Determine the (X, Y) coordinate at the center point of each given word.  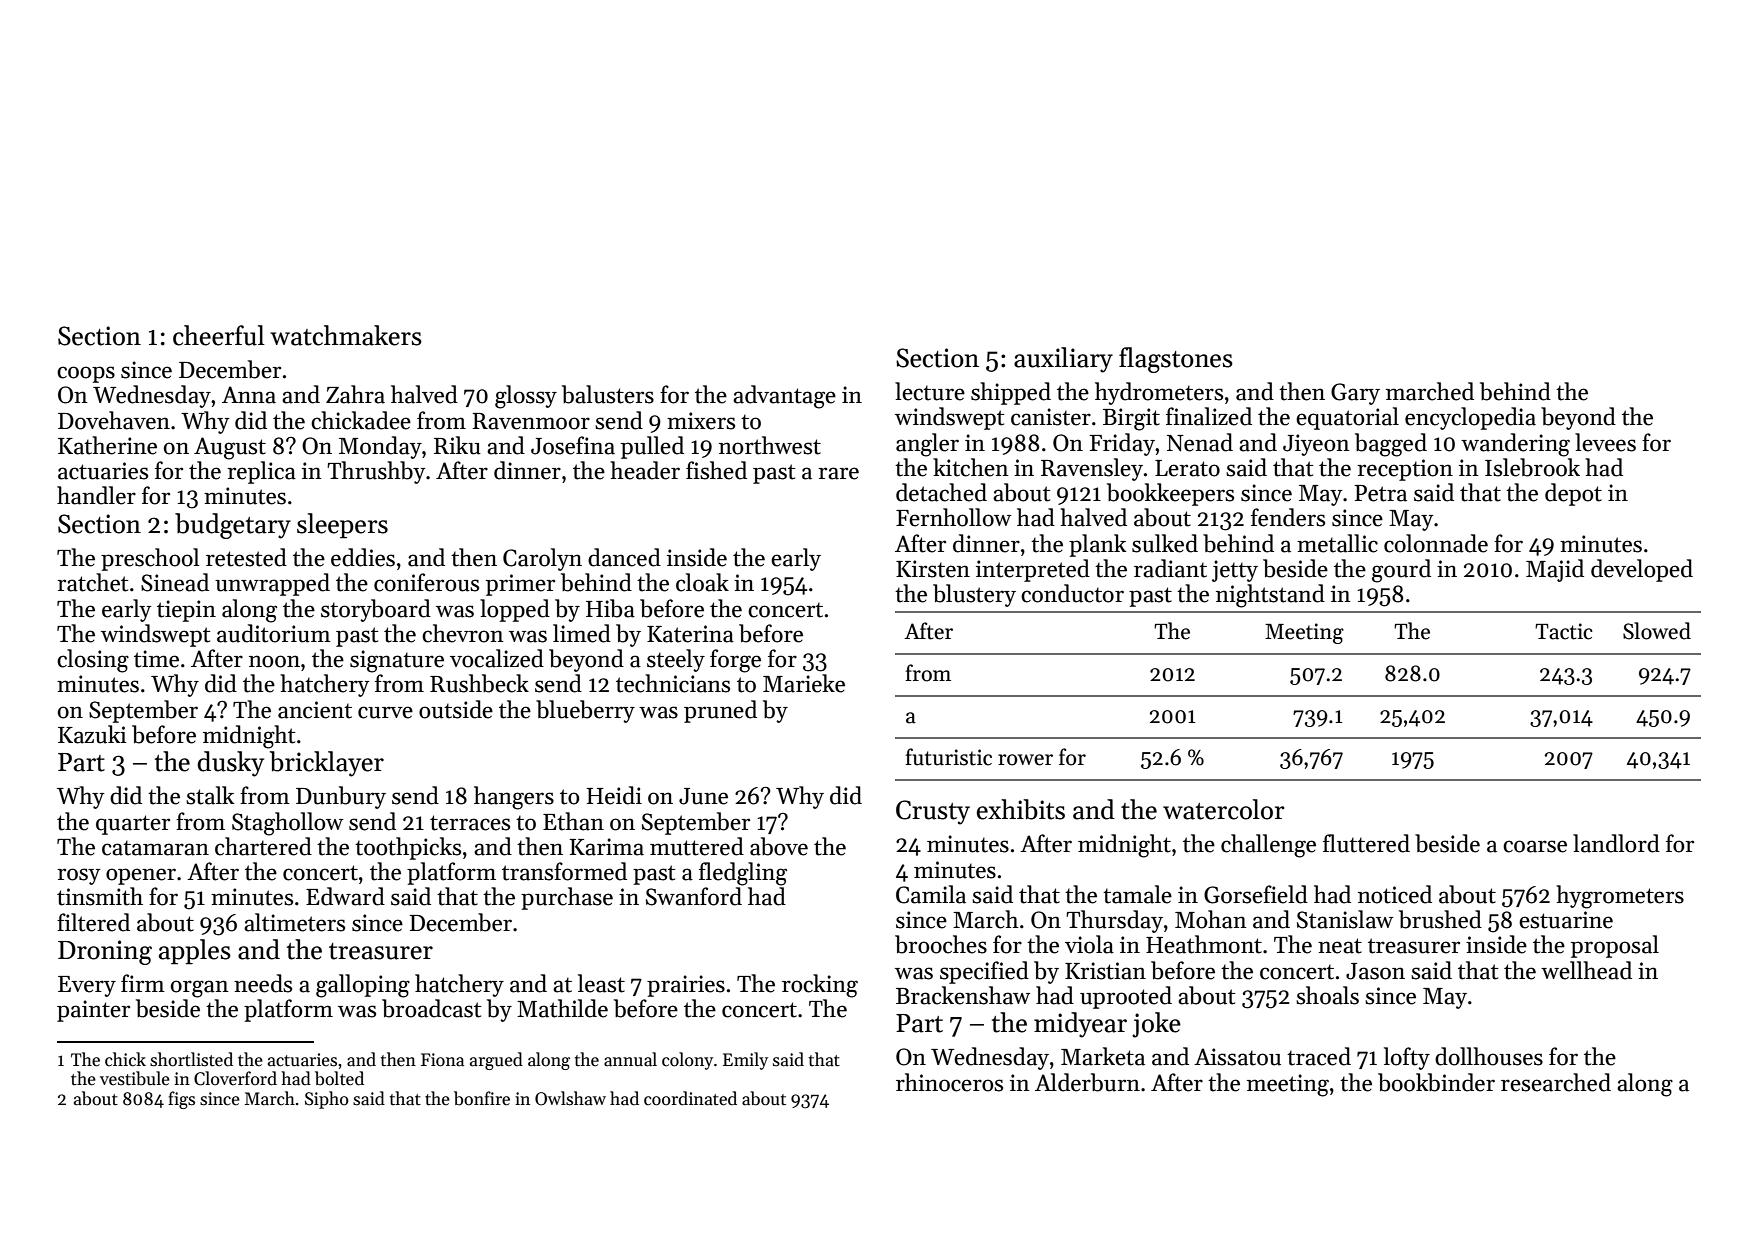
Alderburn (1087, 1082)
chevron (463, 633)
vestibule (135, 1078)
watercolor (1224, 809)
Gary (1355, 394)
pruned (720, 711)
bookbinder (1436, 1082)
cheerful (219, 335)
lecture (930, 391)
